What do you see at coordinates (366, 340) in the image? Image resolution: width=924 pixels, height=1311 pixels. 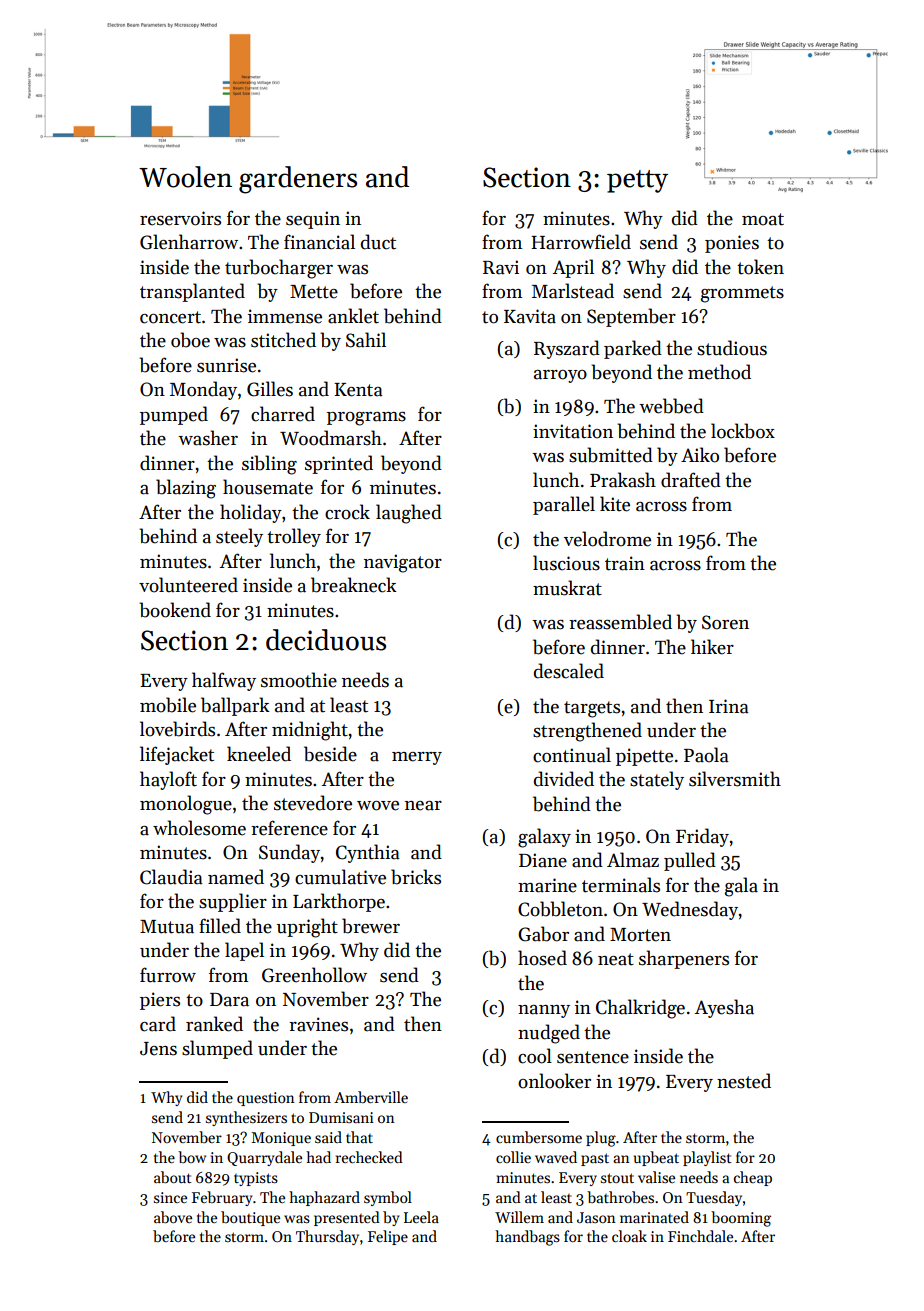 I see `Sahil` at bounding box center [366, 340].
